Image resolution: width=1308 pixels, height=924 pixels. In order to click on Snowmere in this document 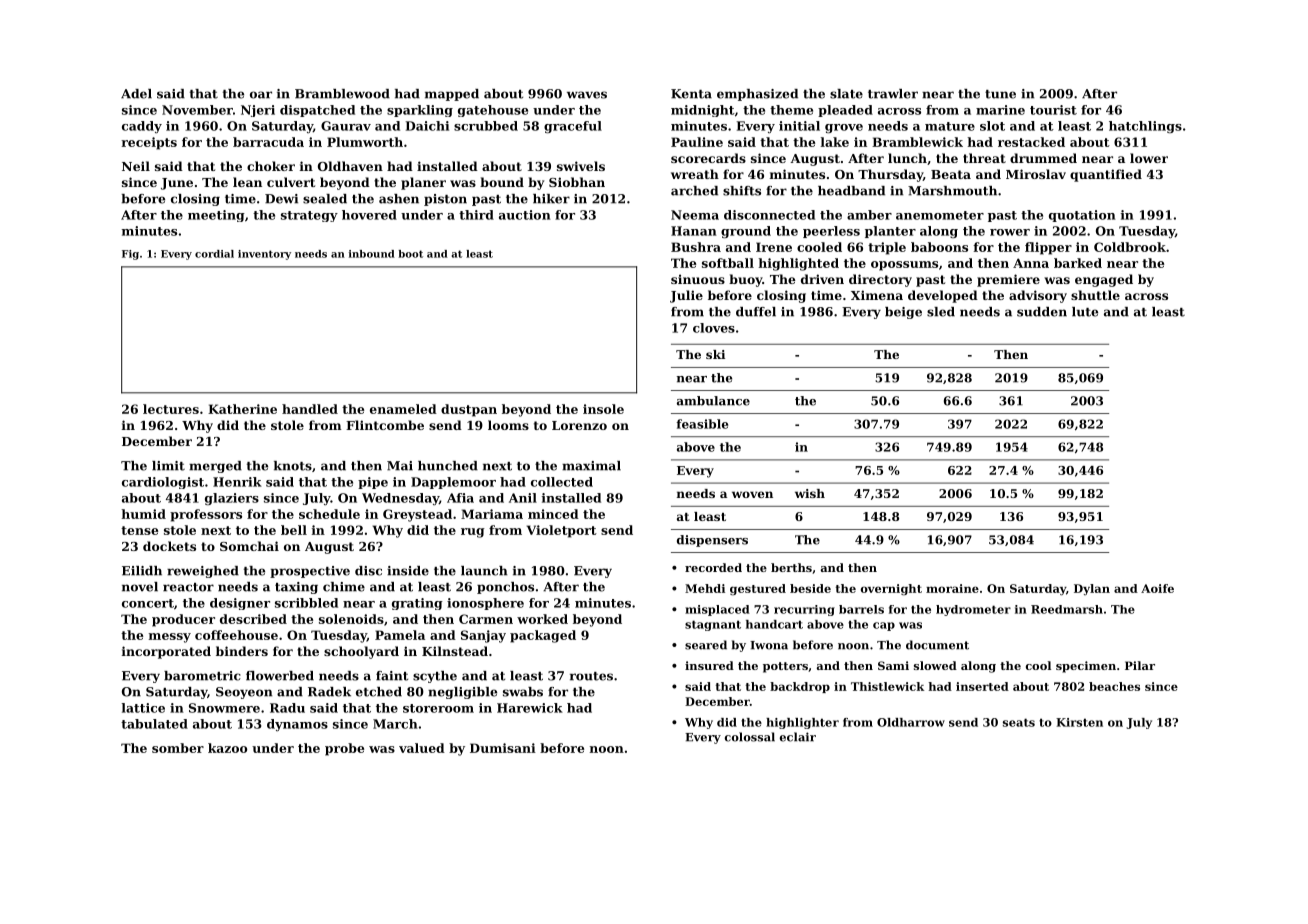, I will do `click(224, 708)`.
